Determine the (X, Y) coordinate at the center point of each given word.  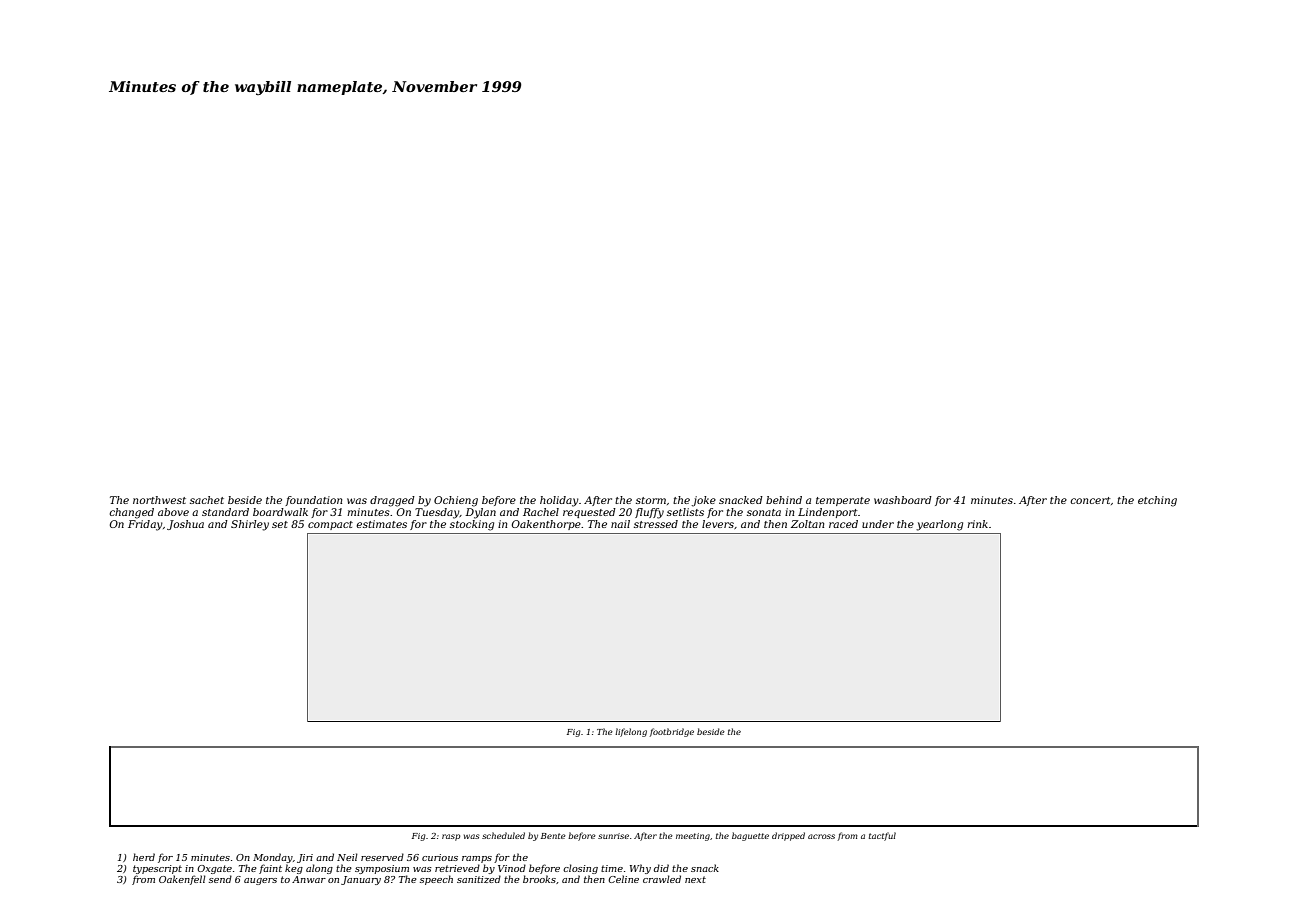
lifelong (631, 732)
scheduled (503, 835)
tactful (882, 836)
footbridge (672, 732)
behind (784, 500)
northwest (159, 500)
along (319, 869)
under (878, 524)
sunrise (613, 836)
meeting (693, 837)
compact (330, 525)
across (821, 836)
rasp (451, 837)
